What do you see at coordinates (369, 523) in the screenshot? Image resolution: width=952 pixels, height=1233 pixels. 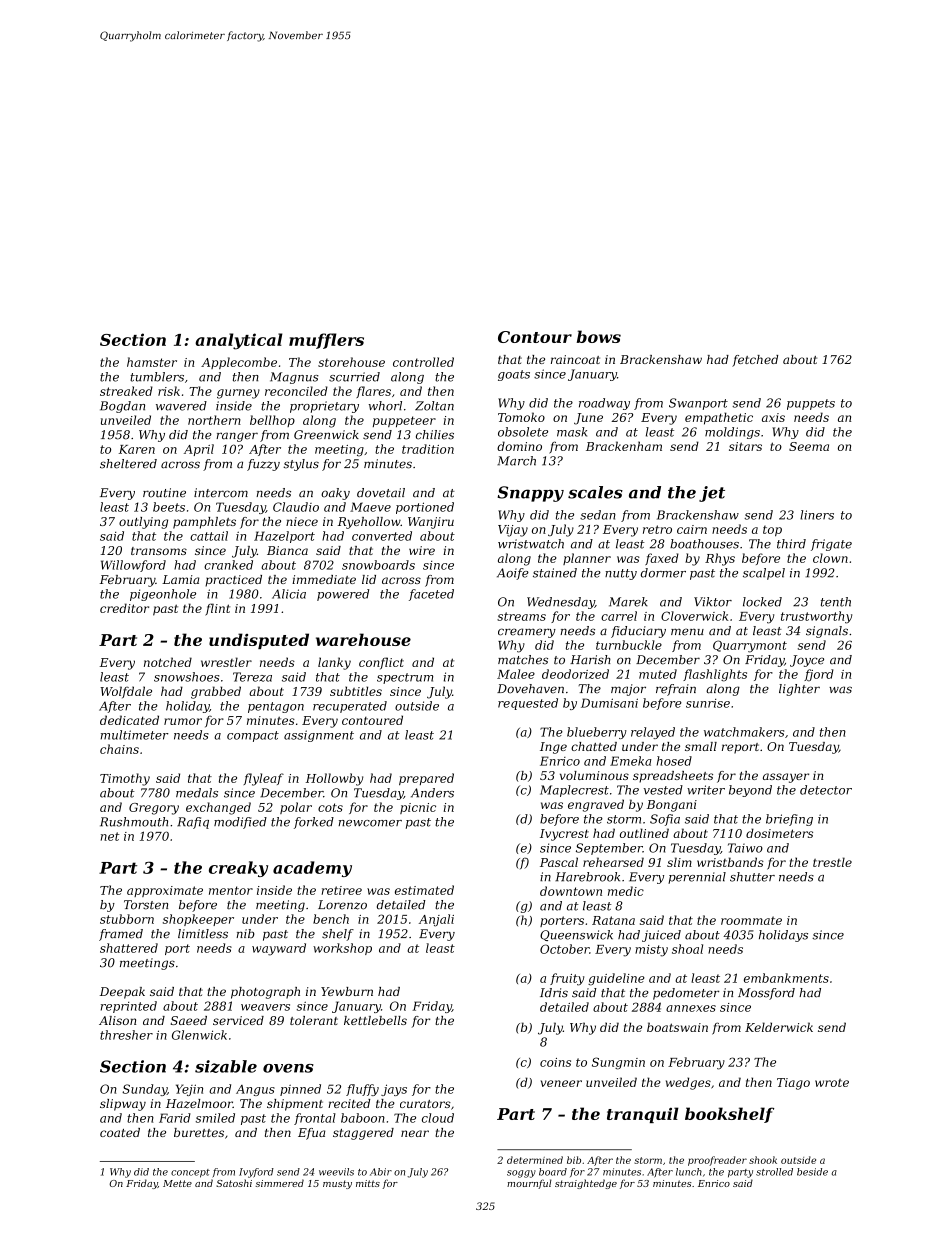 I see `Ryehollow` at bounding box center [369, 523].
